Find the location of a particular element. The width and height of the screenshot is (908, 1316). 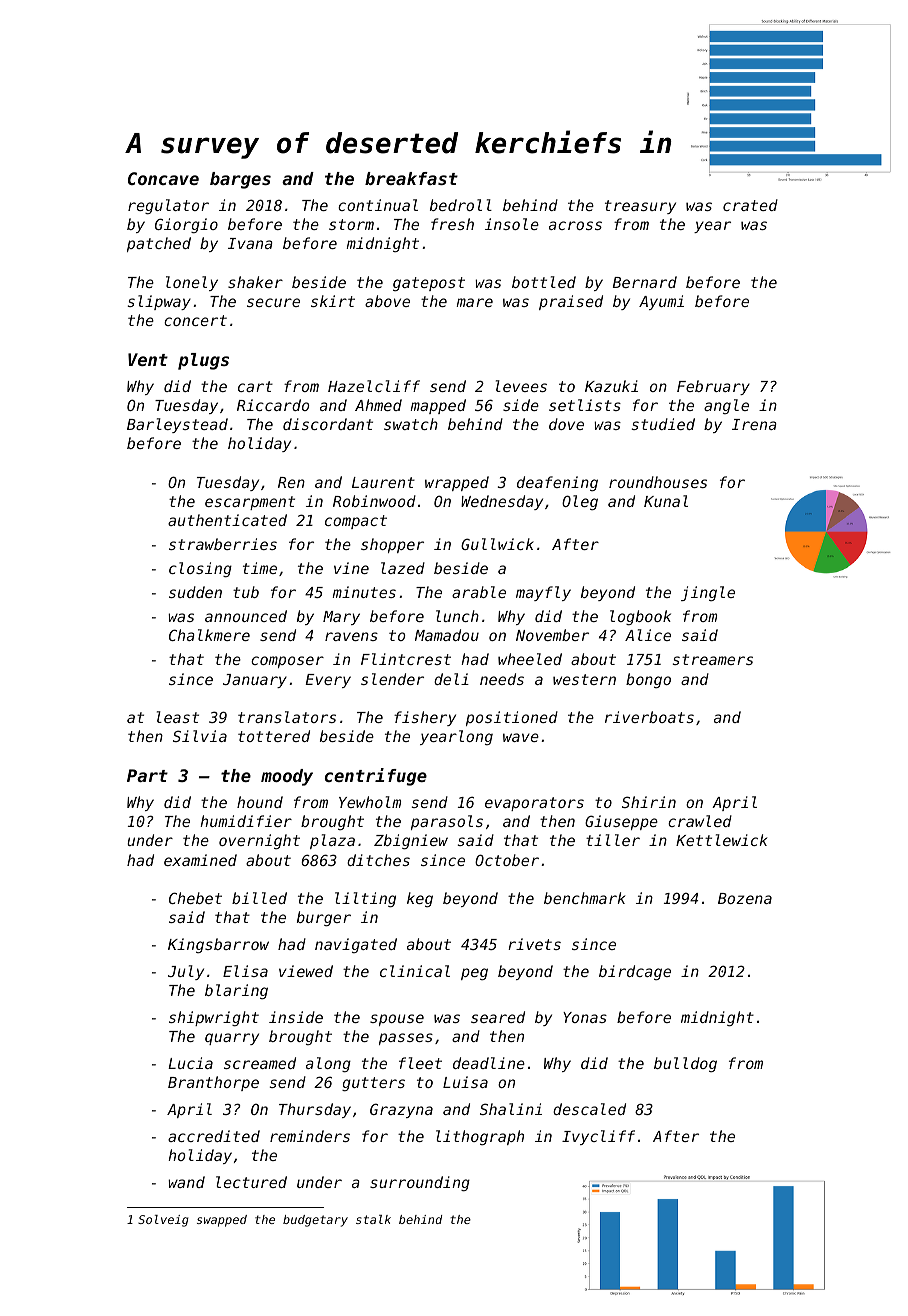

treasury is located at coordinates (640, 207).
